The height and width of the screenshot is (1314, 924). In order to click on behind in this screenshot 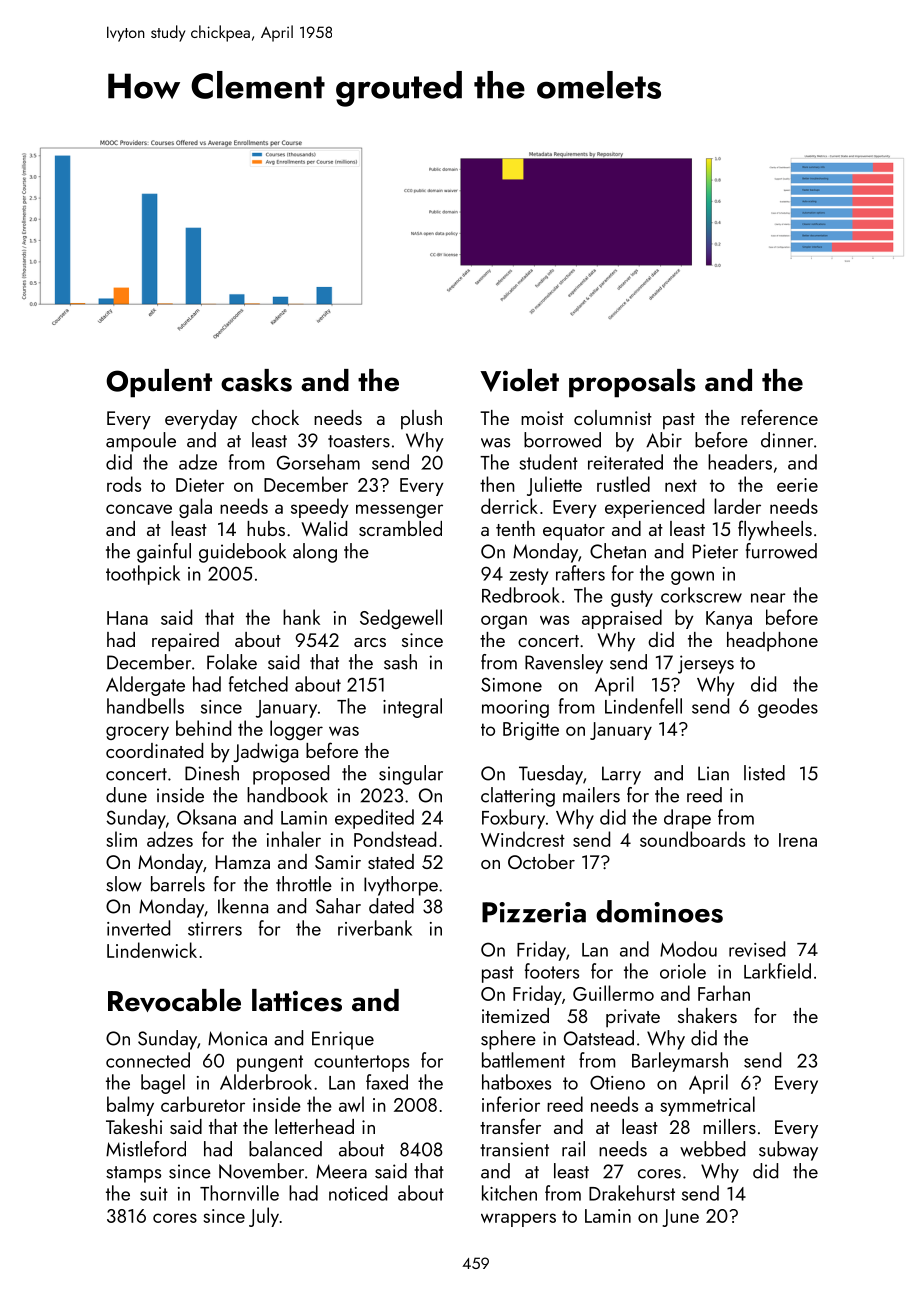, I will do `click(203, 728)`.
